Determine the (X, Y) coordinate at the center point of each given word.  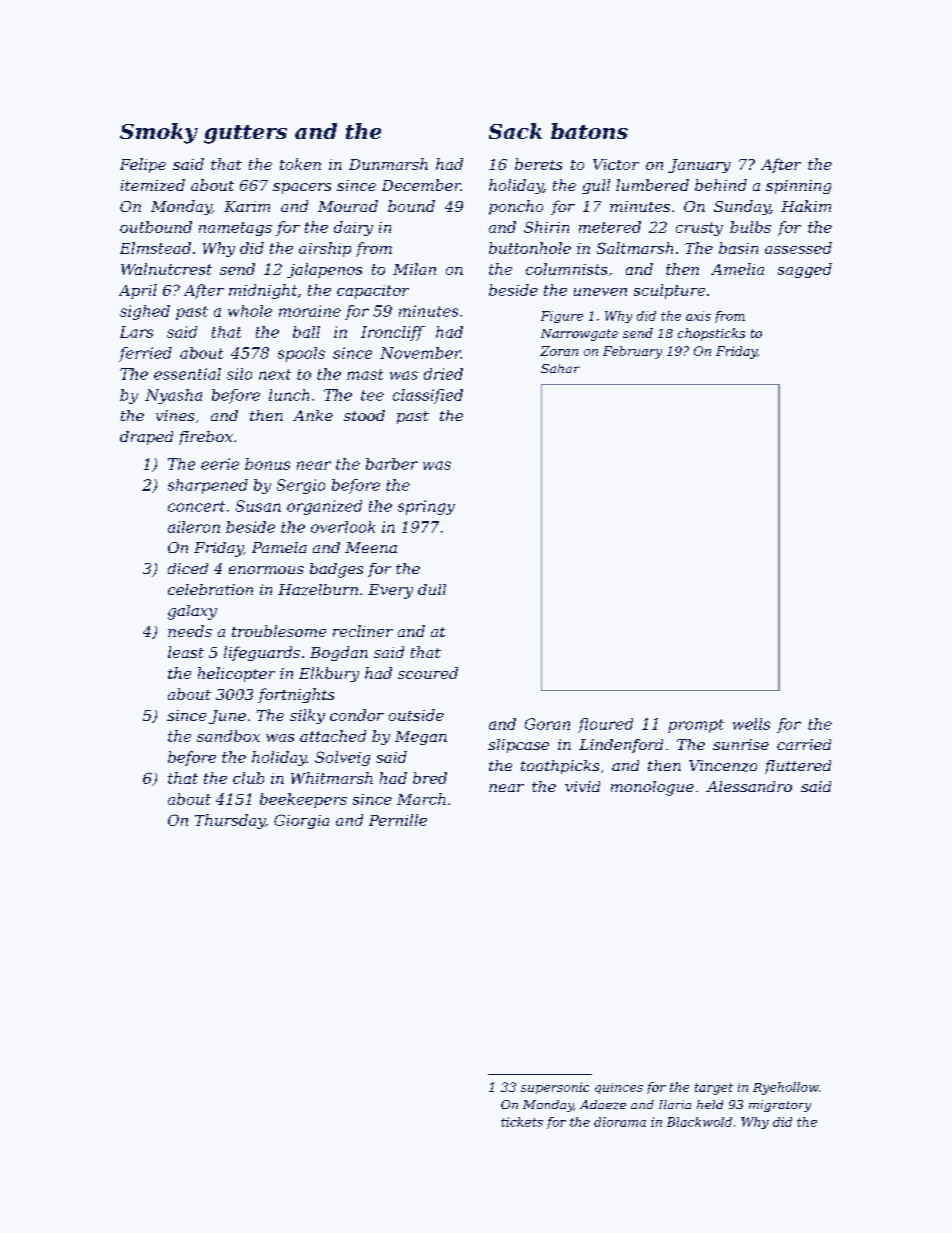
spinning (798, 187)
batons (589, 131)
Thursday (230, 821)
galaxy (192, 612)
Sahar (560, 368)
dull (432, 589)
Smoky (159, 133)
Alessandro (749, 786)
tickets (522, 1122)
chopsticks (711, 334)
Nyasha (173, 396)
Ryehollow (786, 1088)
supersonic (555, 1088)
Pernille (398, 820)
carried (804, 744)
